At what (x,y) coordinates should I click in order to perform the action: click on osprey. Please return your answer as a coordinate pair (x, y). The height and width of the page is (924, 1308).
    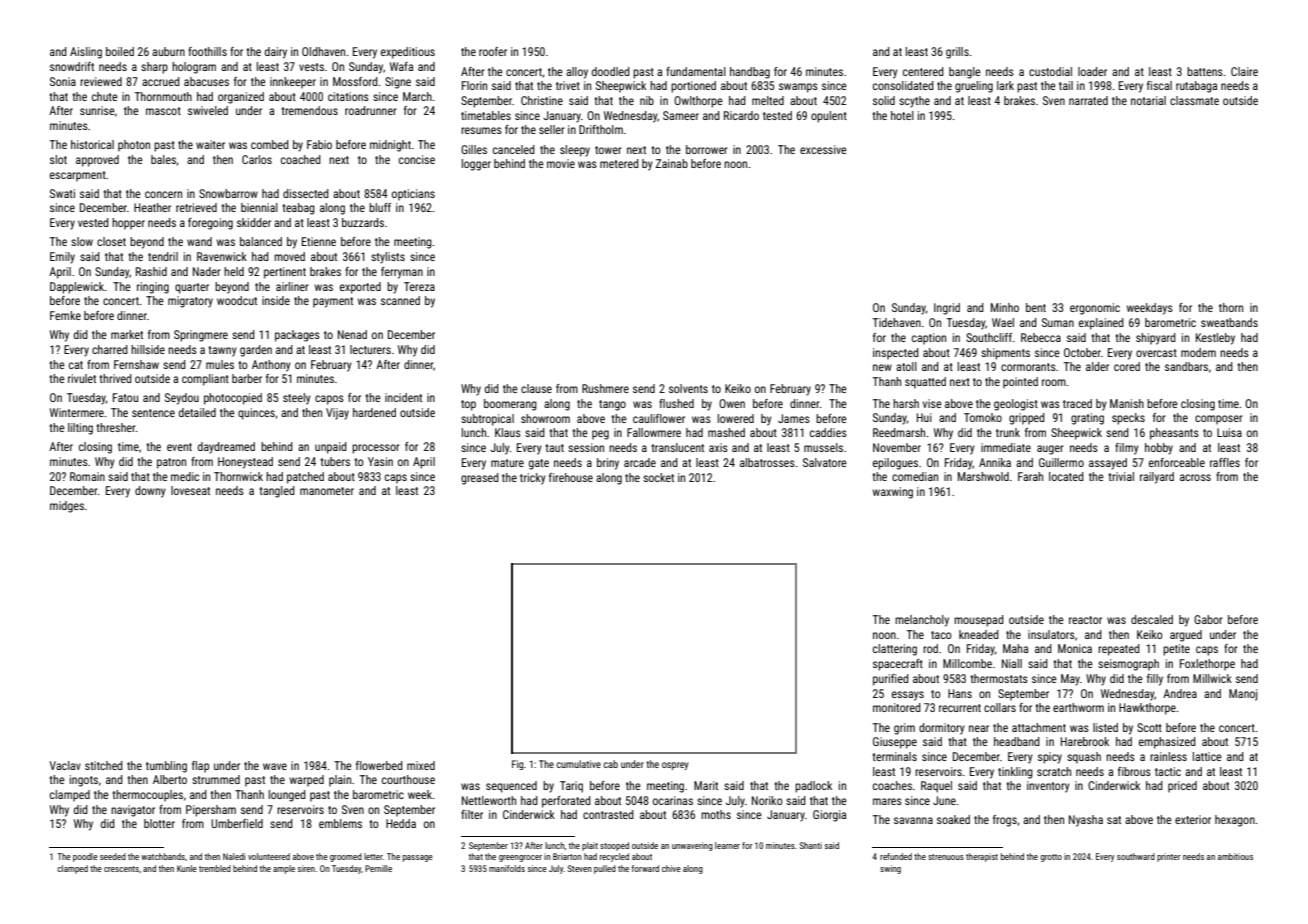
    Looking at the image, I should click on (675, 766).
